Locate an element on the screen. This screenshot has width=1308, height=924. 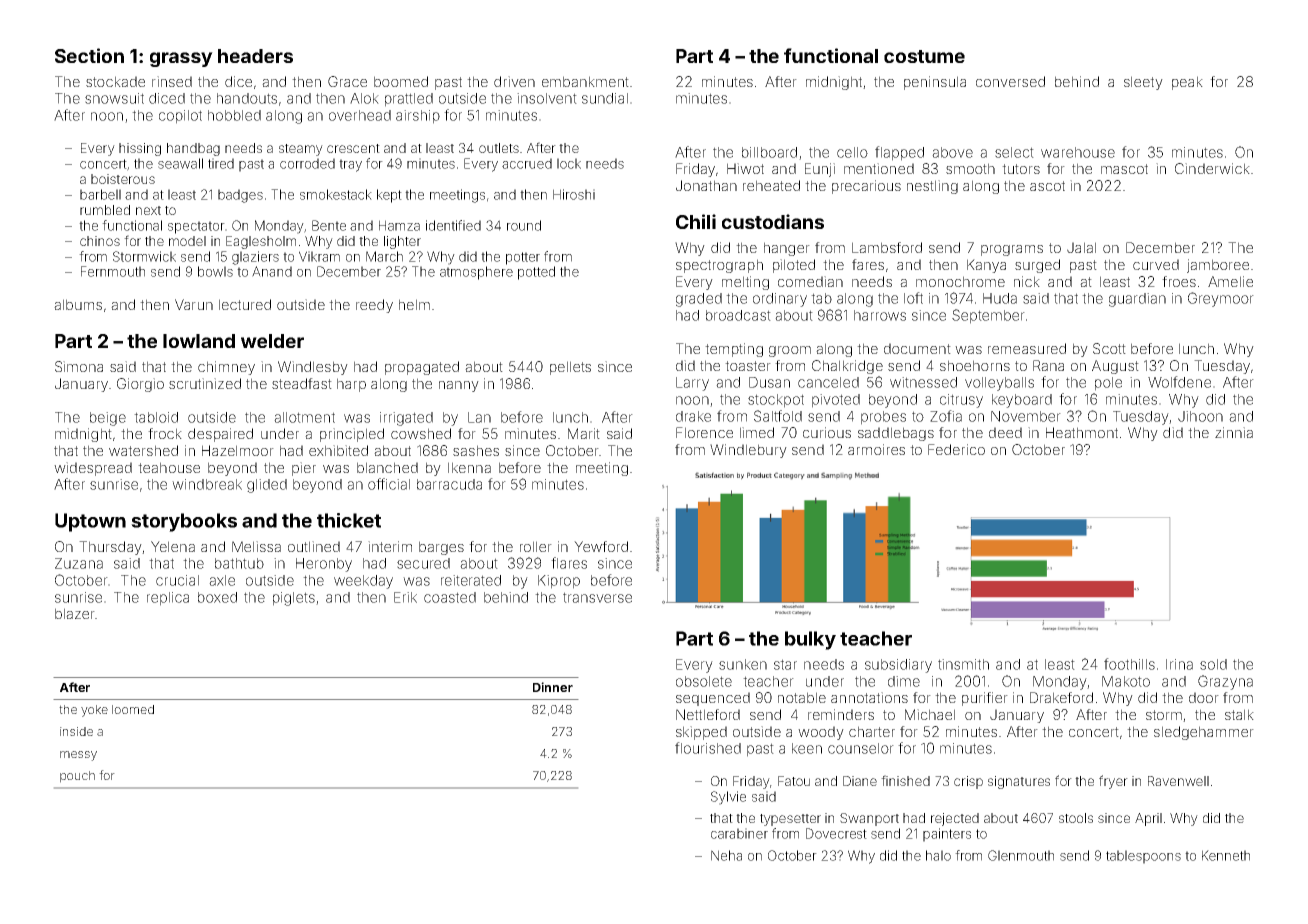
Section is located at coordinates (89, 55).
